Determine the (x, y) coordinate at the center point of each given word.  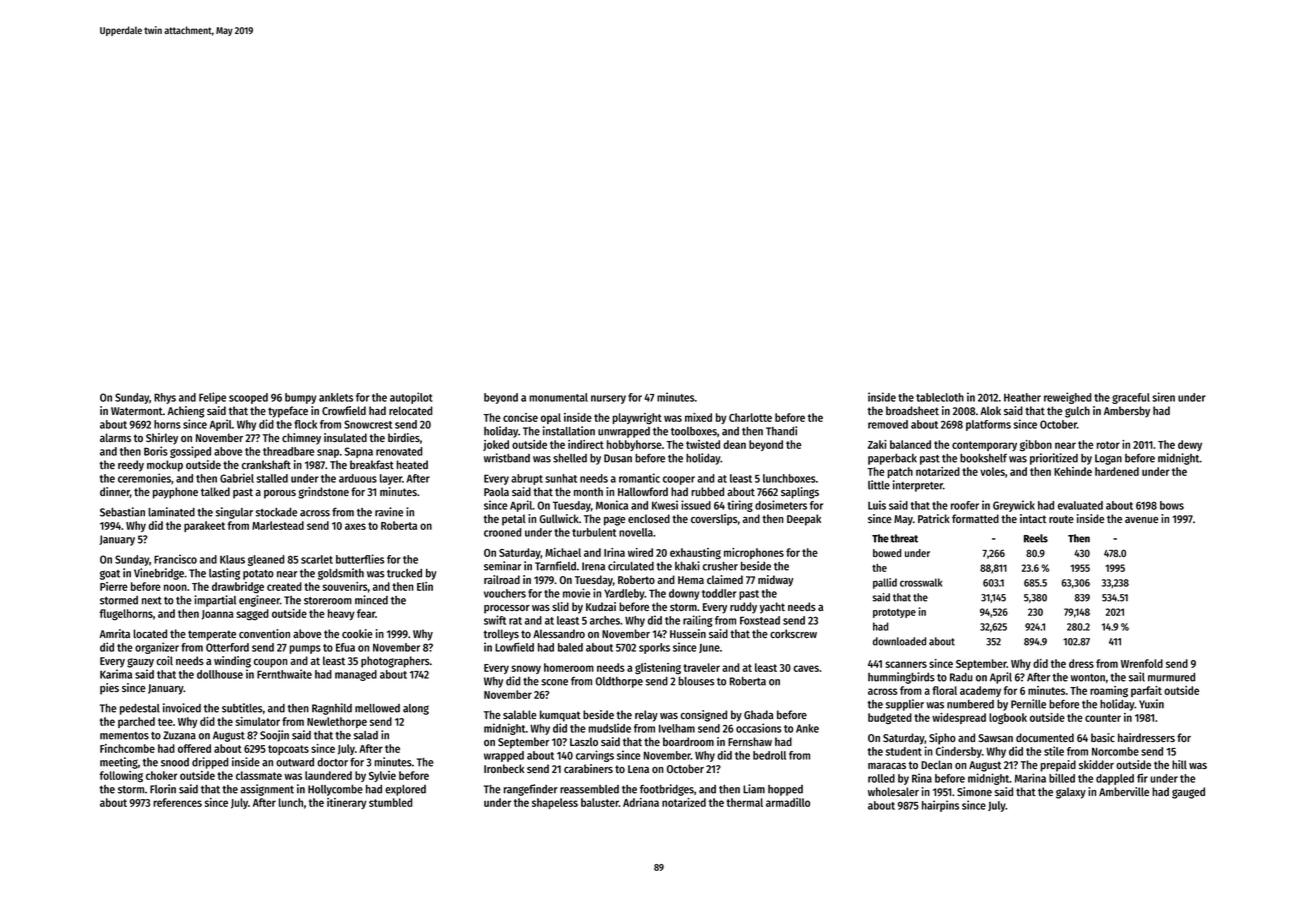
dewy (1190, 445)
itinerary (346, 803)
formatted (975, 518)
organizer (157, 648)
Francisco (175, 559)
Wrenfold (1142, 663)
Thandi (781, 431)
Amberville (1124, 791)
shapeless (555, 803)
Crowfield (344, 410)
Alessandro (559, 633)
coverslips (714, 520)
